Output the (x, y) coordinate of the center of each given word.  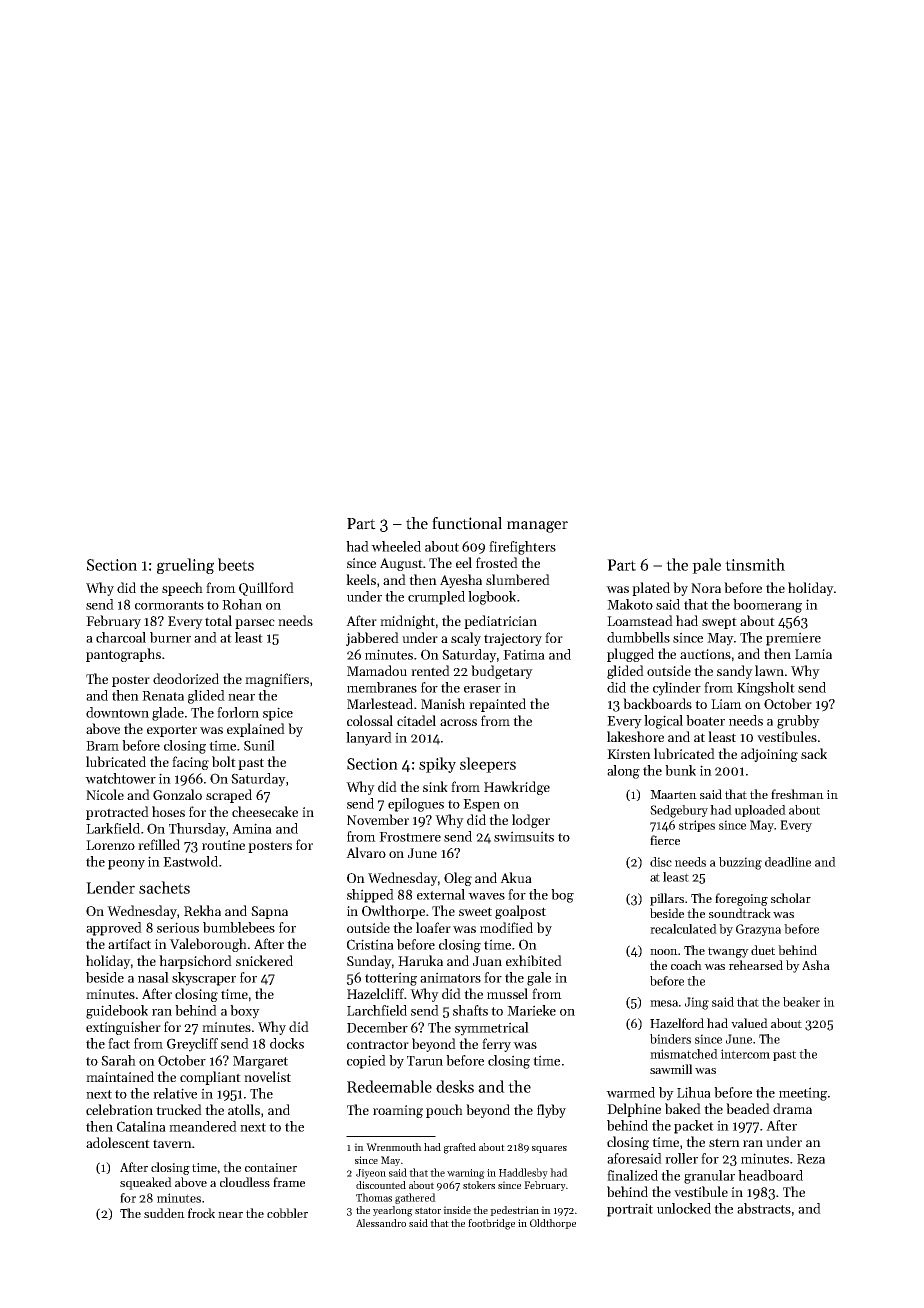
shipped (370, 896)
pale (706, 566)
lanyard (369, 739)
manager (537, 527)
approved (114, 929)
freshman (797, 794)
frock (201, 1213)
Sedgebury (679, 811)
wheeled (396, 546)
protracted (117, 813)
